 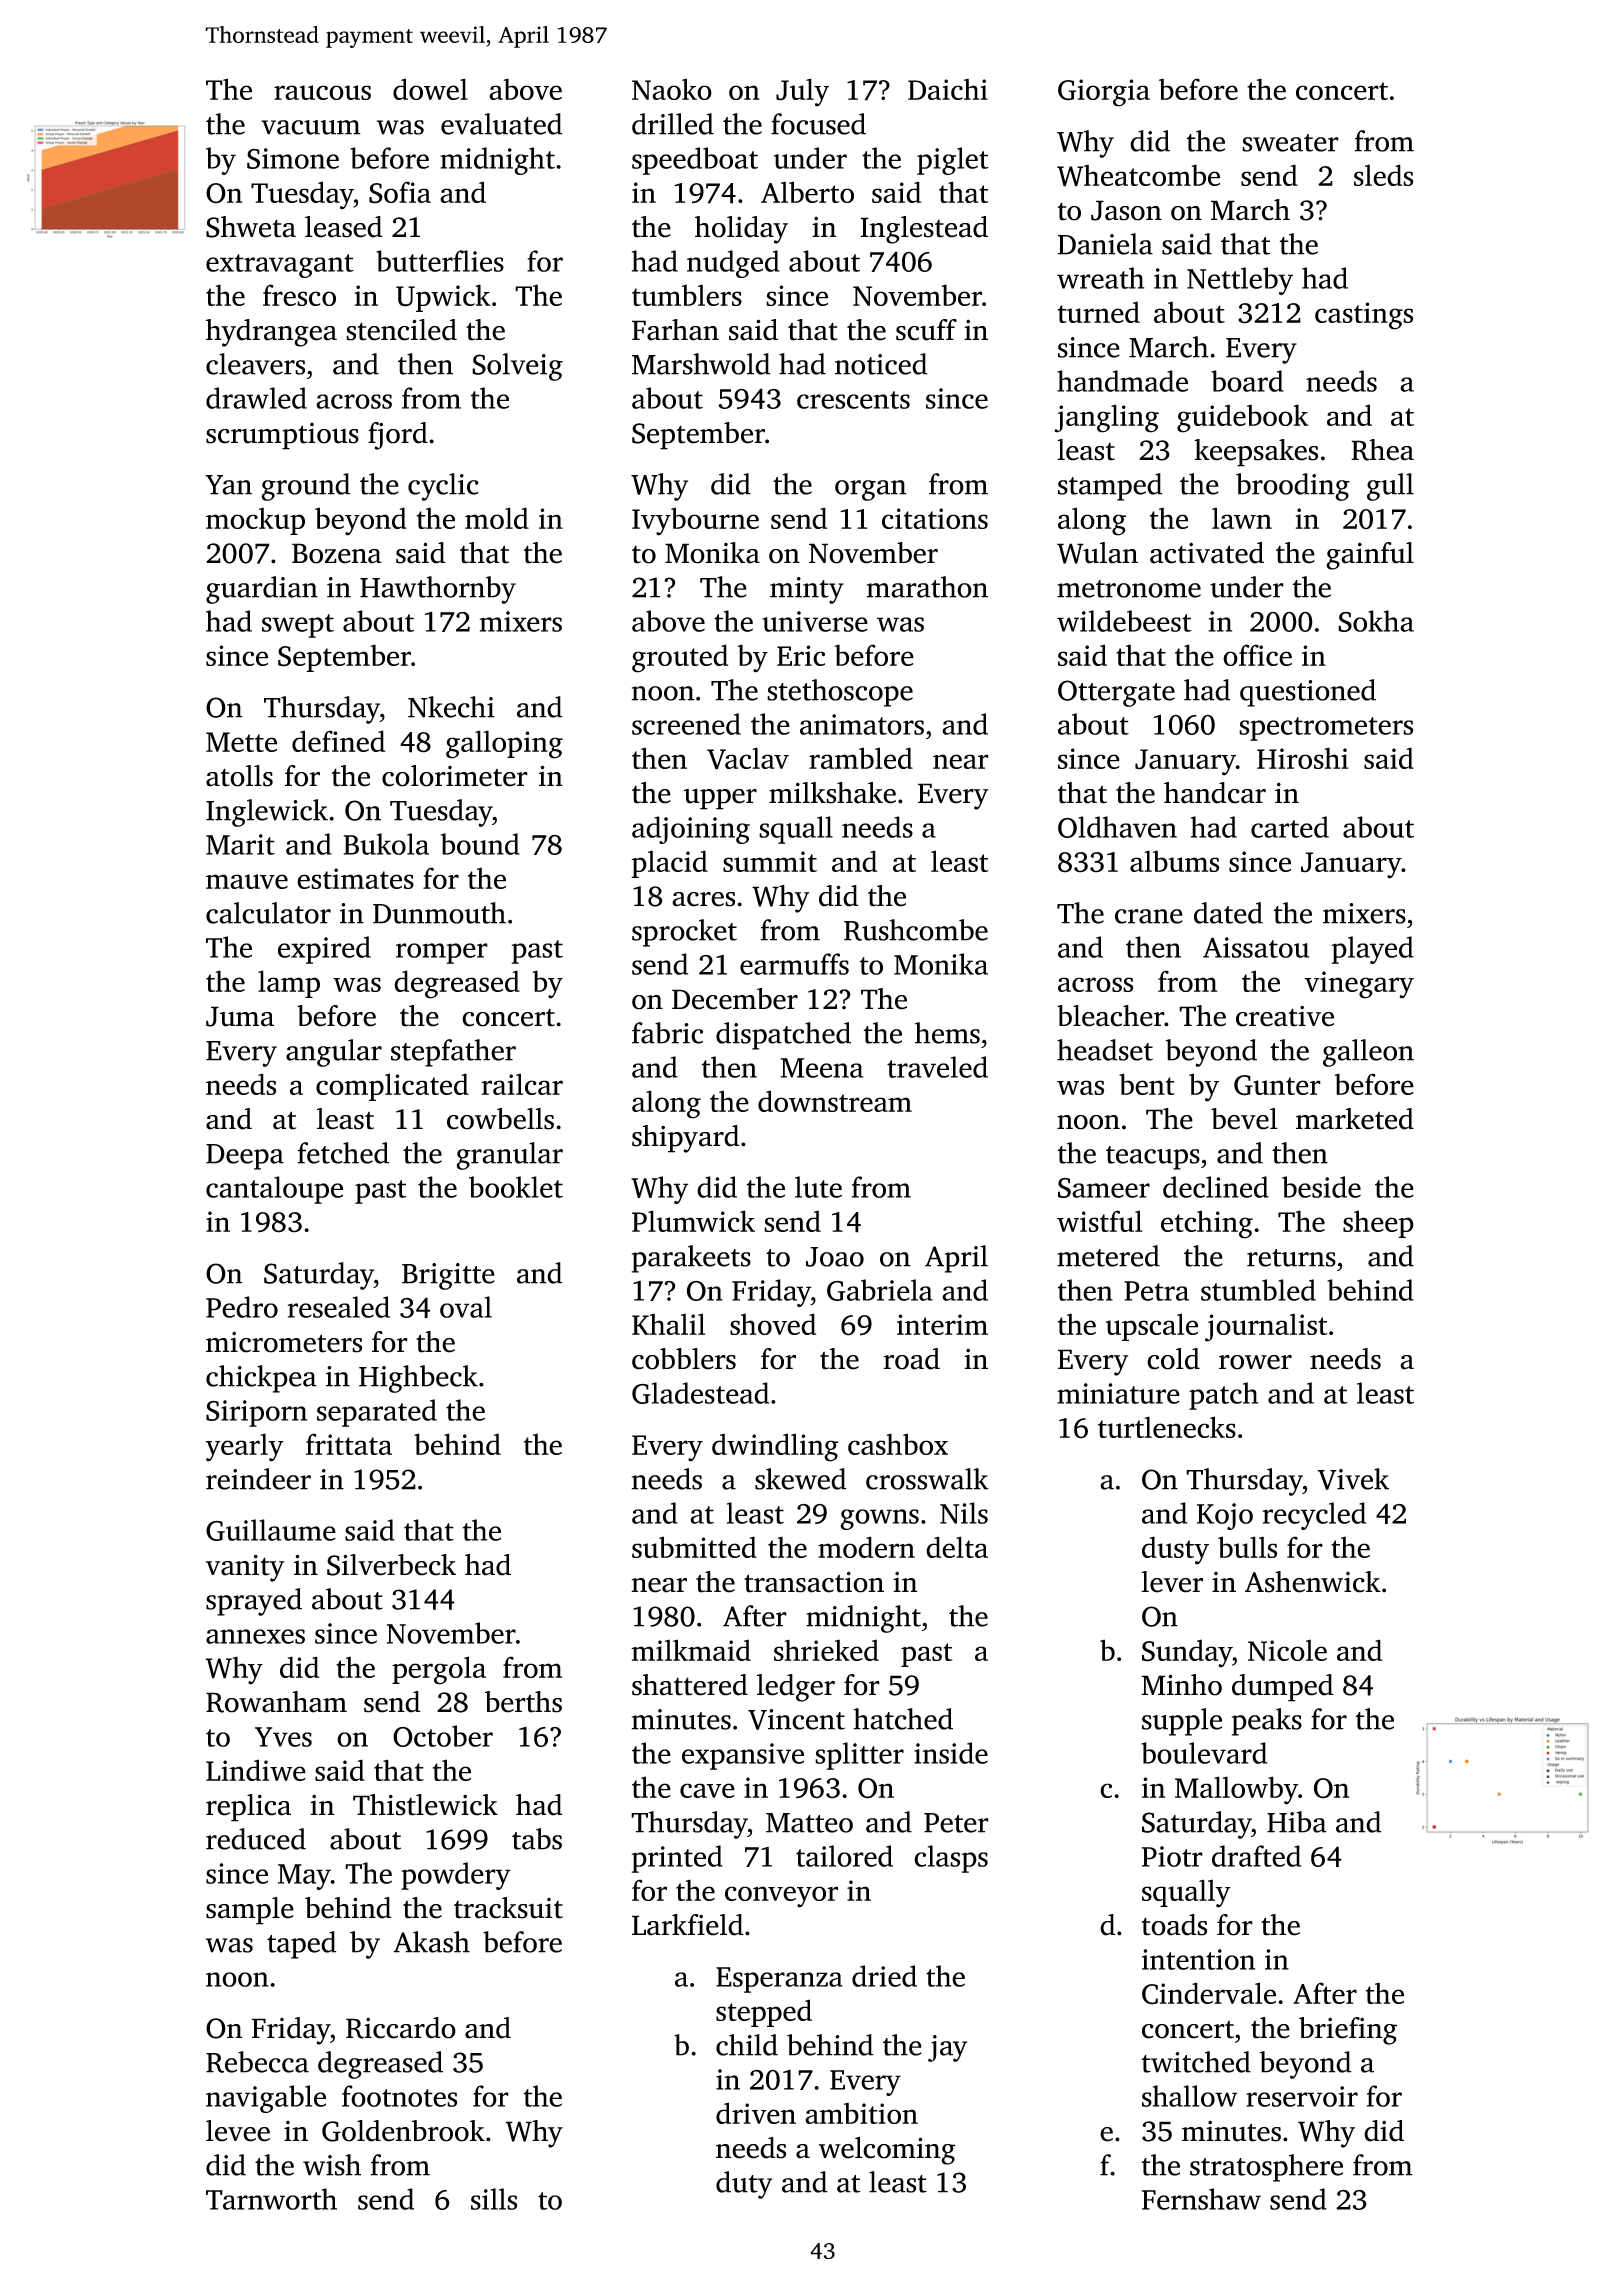 I want to click on earmuffs, so click(x=794, y=964).
